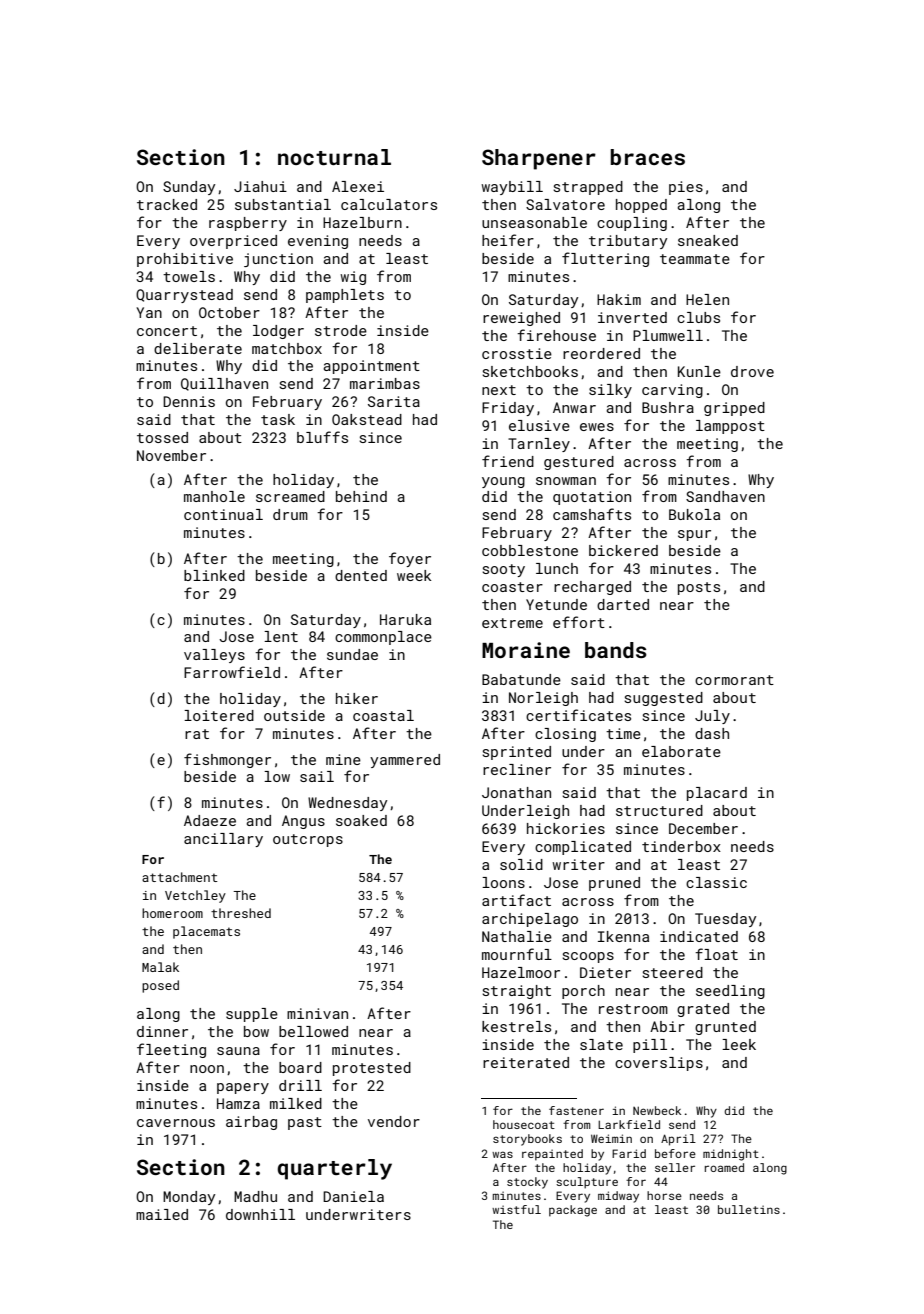  I want to click on ancillary, so click(223, 840).
